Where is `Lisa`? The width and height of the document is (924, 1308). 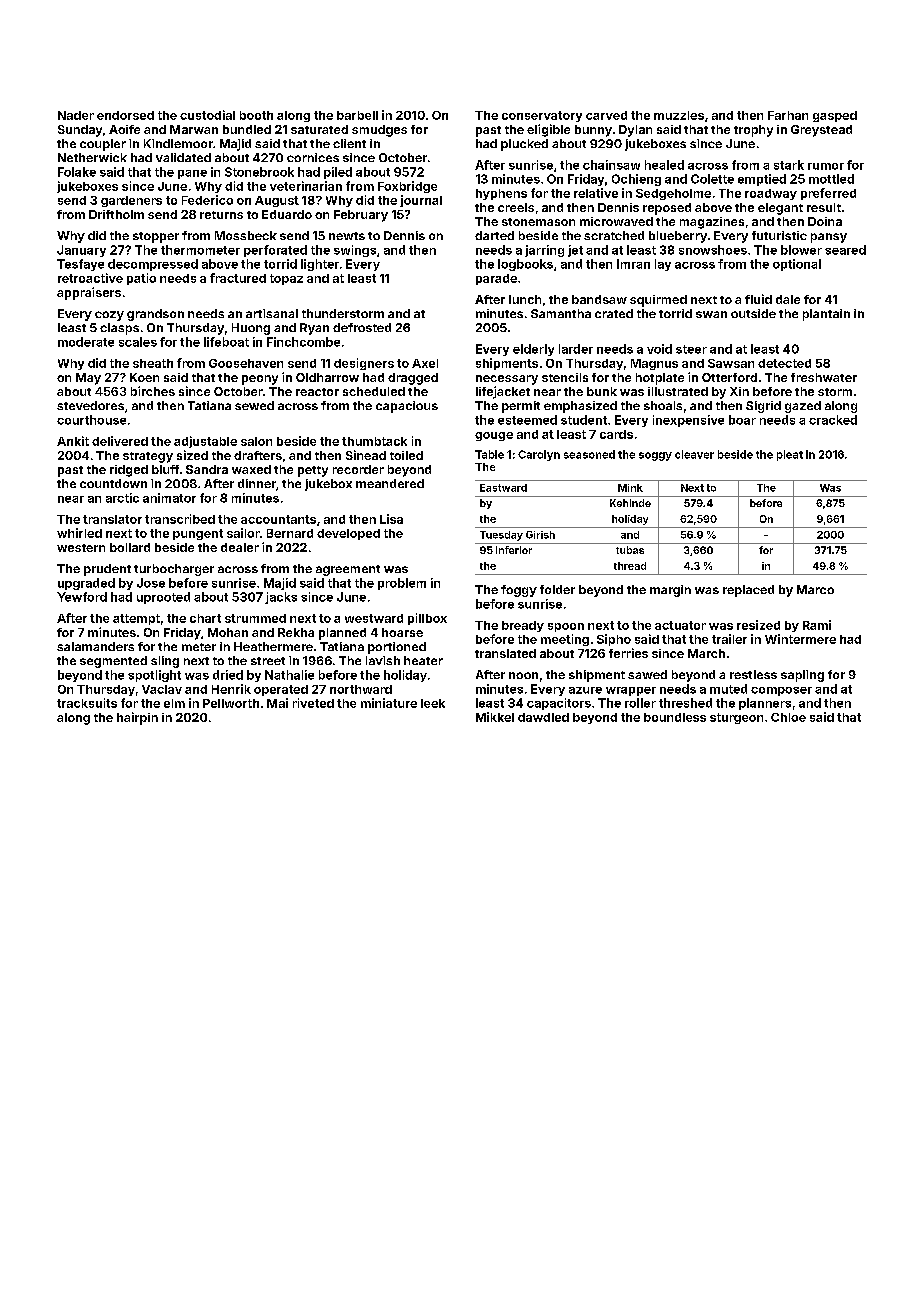
Lisa is located at coordinates (391, 519).
